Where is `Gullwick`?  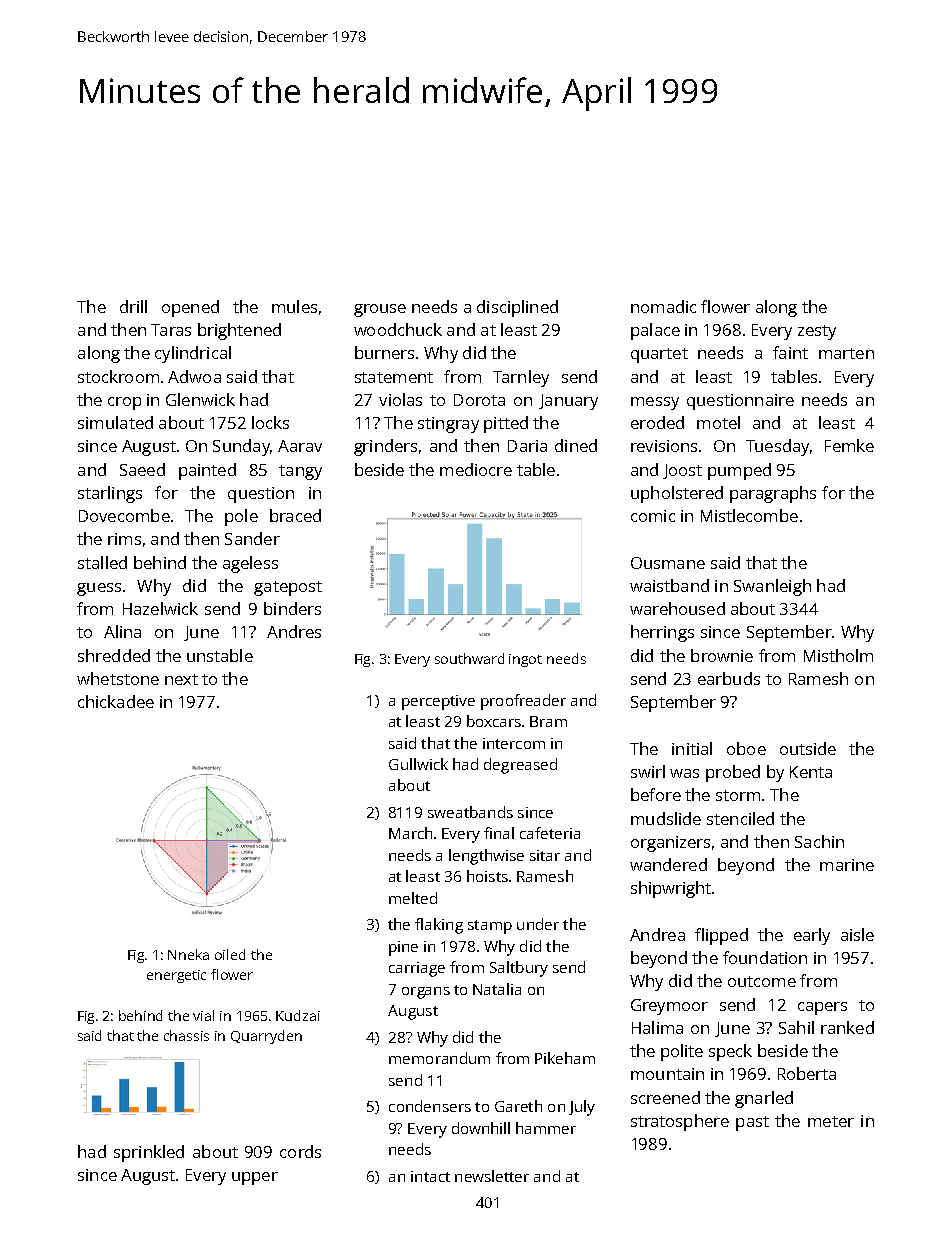 Gullwick is located at coordinates (418, 764).
